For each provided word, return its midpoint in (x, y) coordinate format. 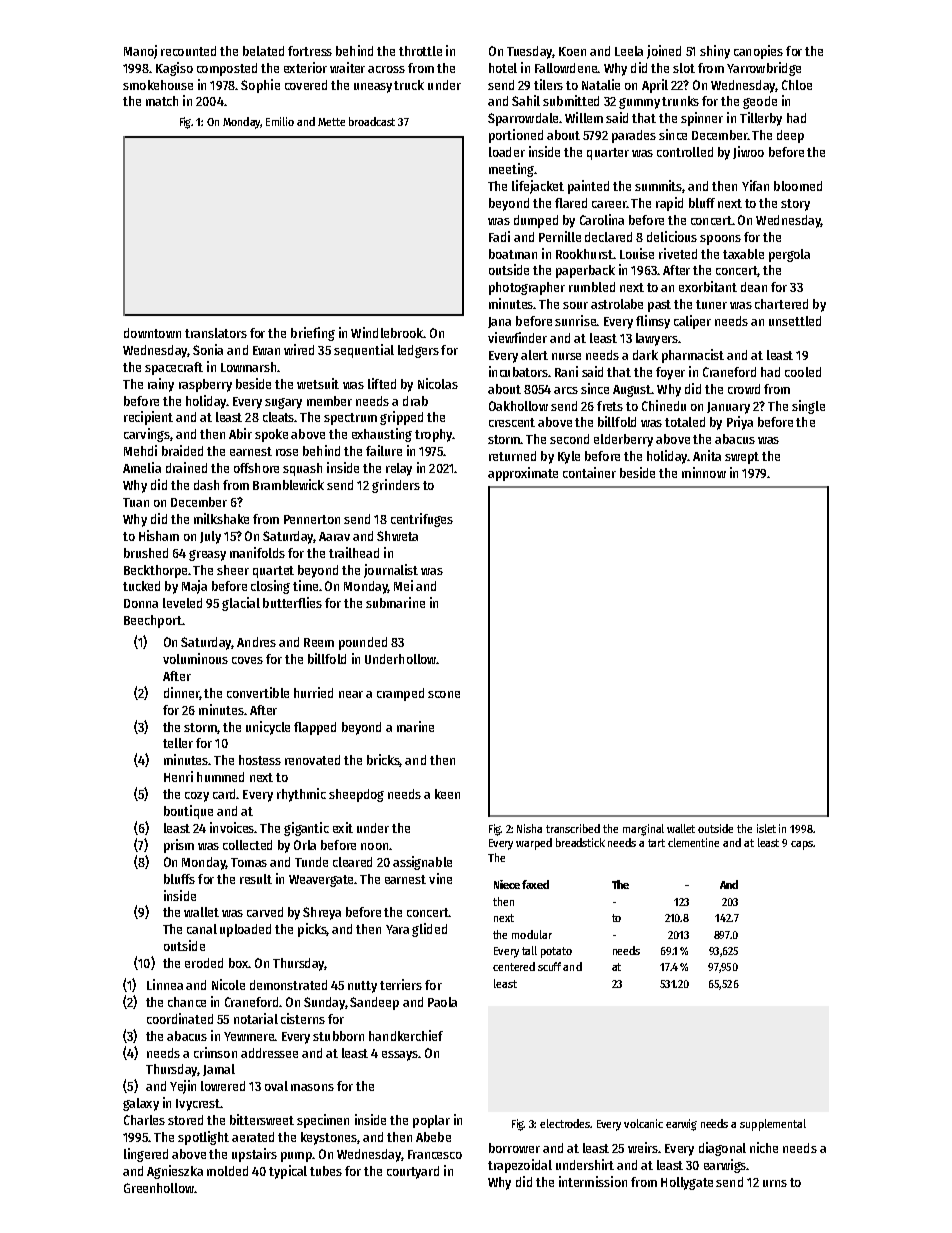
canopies (758, 52)
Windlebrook (387, 332)
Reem (319, 642)
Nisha (529, 828)
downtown (152, 333)
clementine (693, 842)
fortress (310, 51)
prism (179, 846)
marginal (643, 830)
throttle (420, 51)
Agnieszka (175, 1172)
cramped (400, 694)
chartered (781, 304)
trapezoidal (520, 1166)
